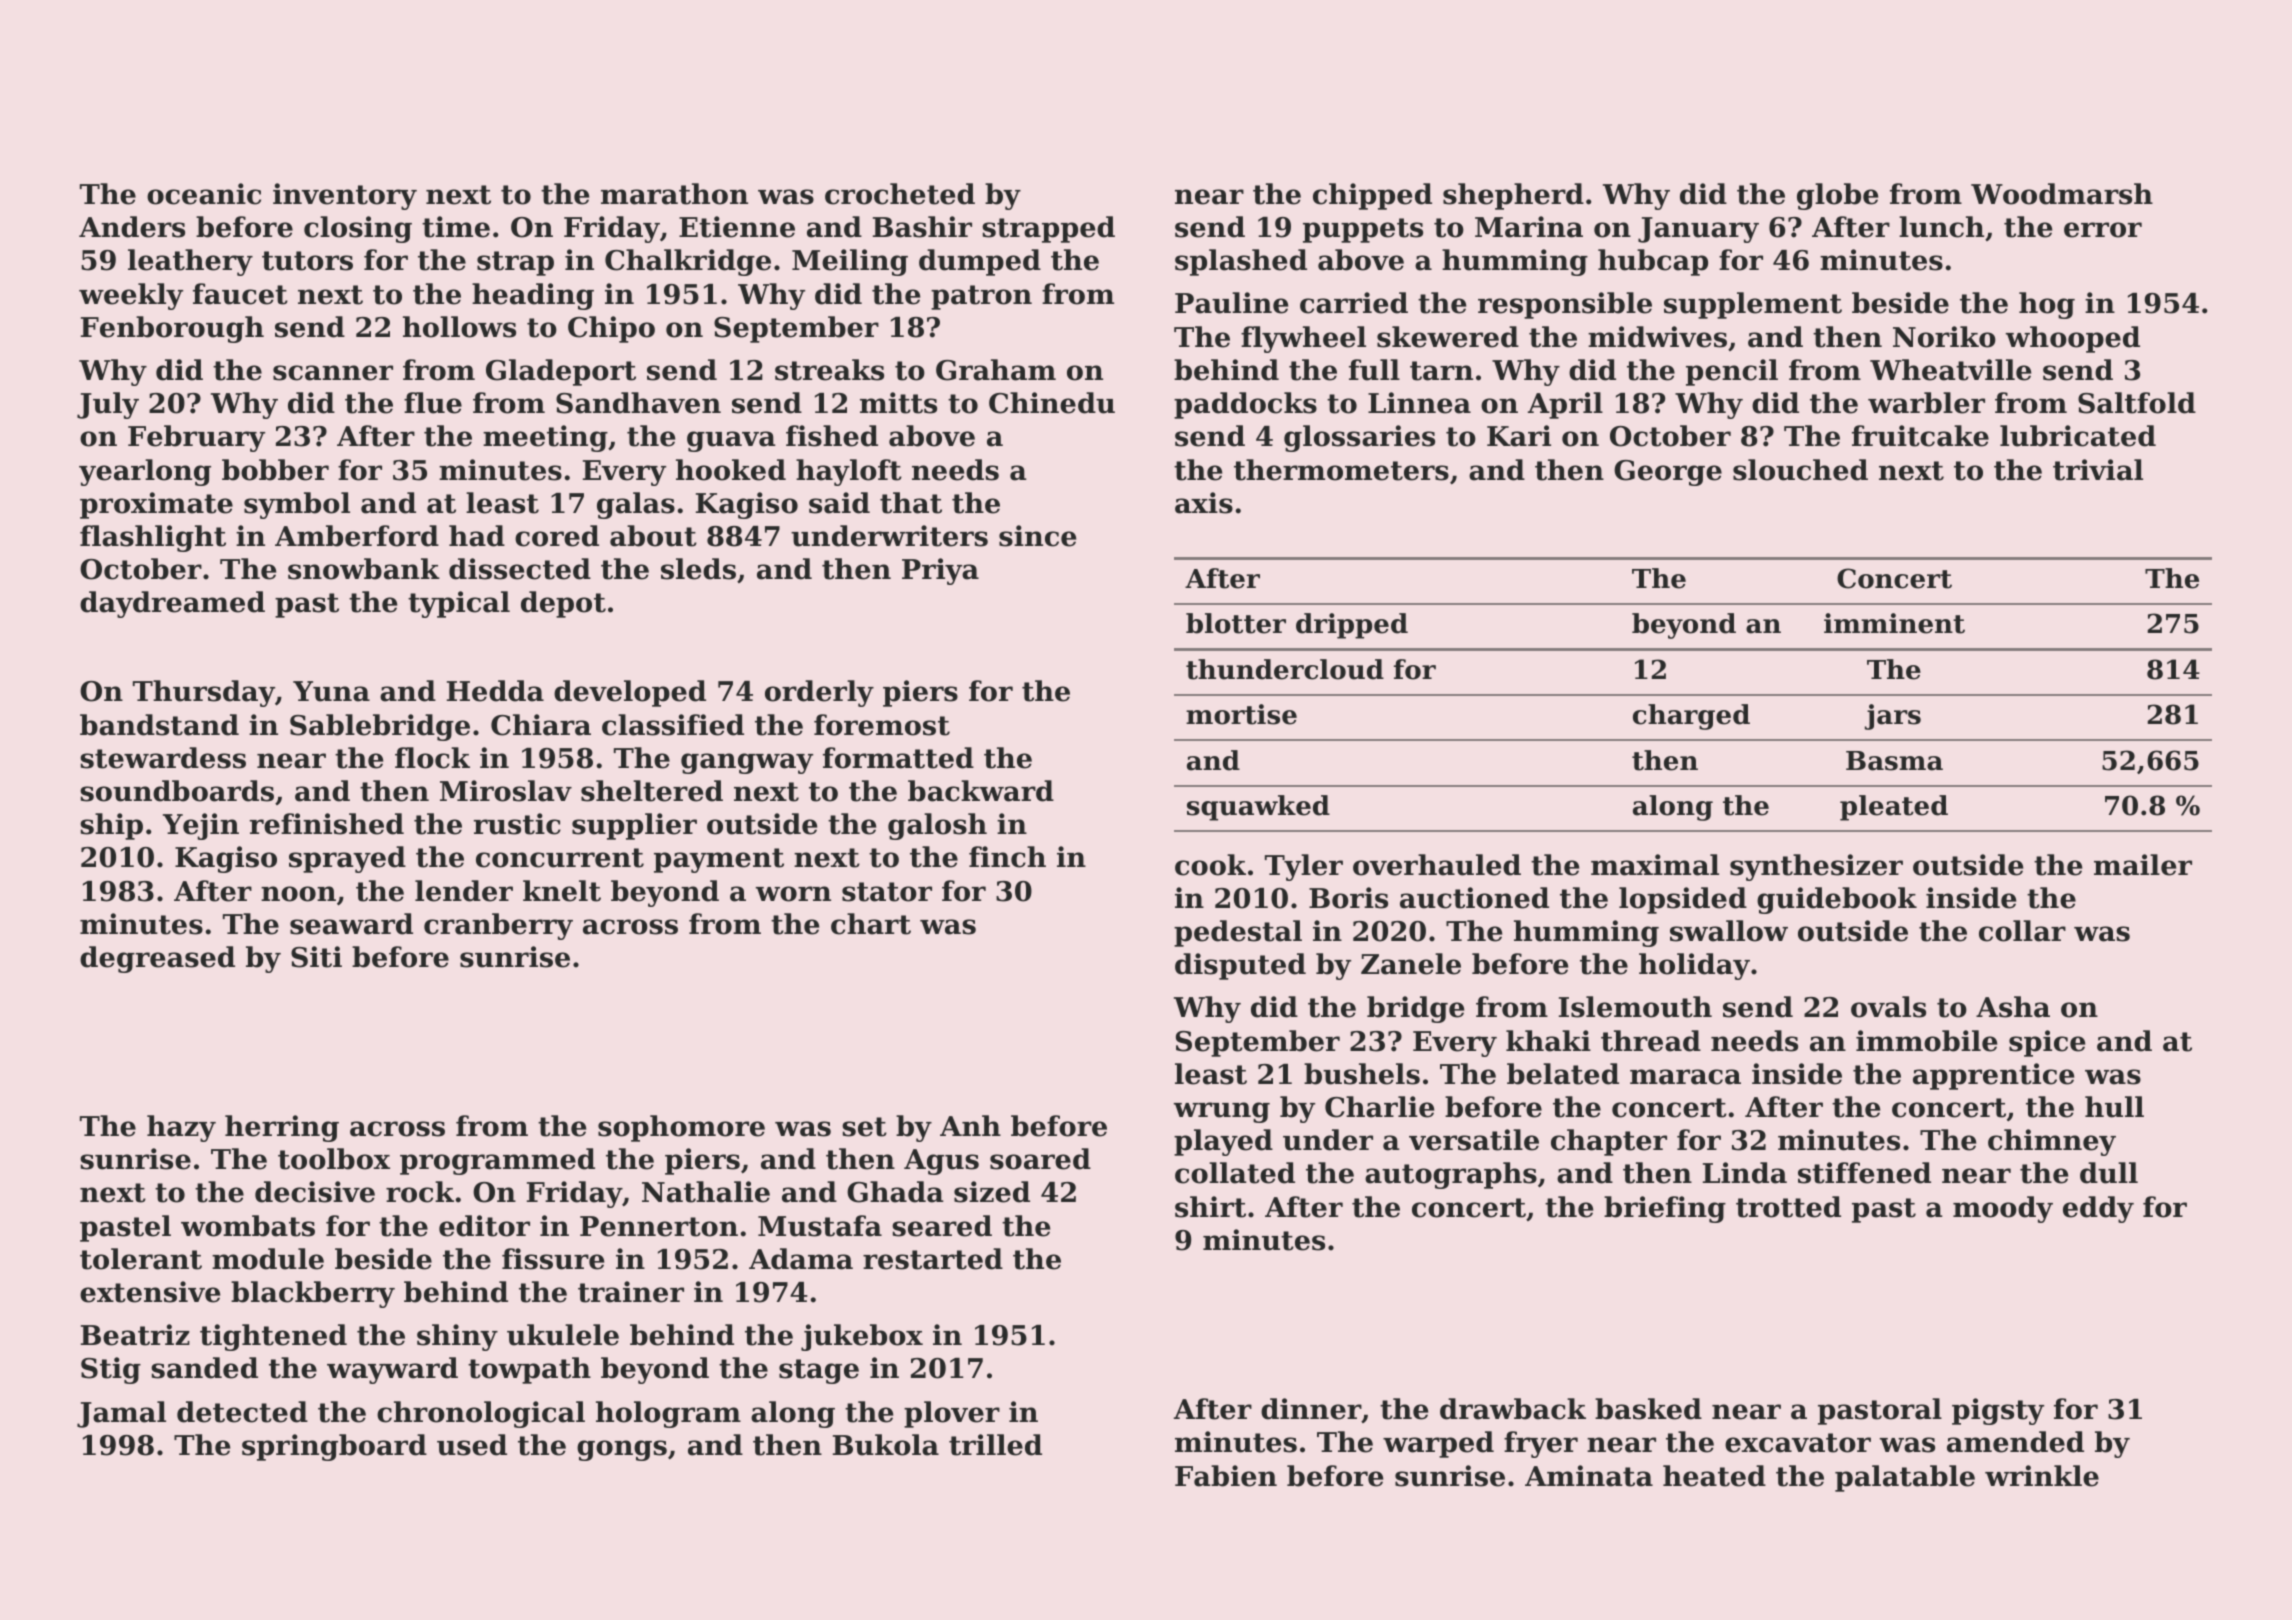  What do you see at coordinates (2137, 403) in the image?
I see `Saltfold` at bounding box center [2137, 403].
